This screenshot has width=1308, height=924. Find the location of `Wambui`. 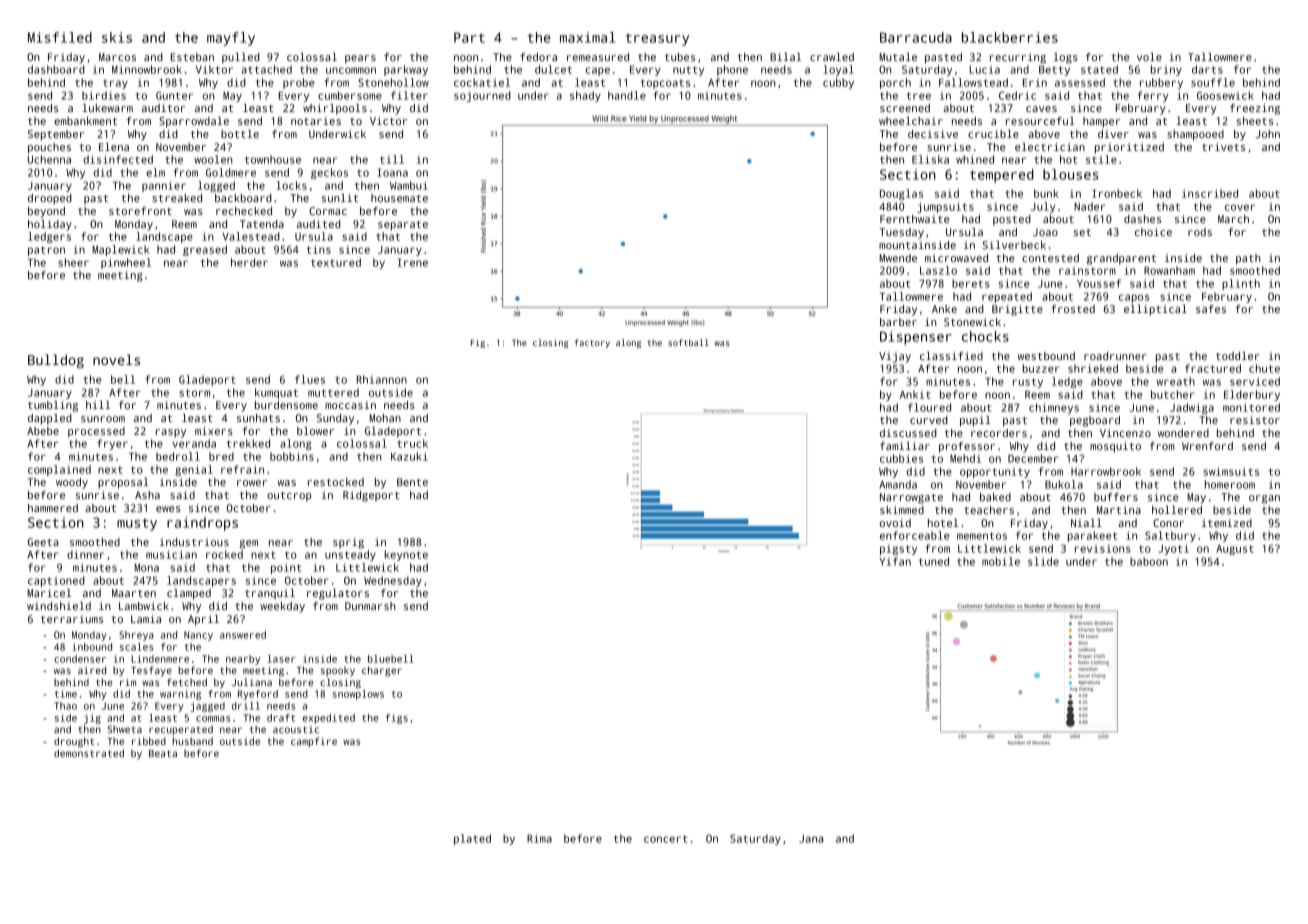

Wambui is located at coordinates (409, 185).
